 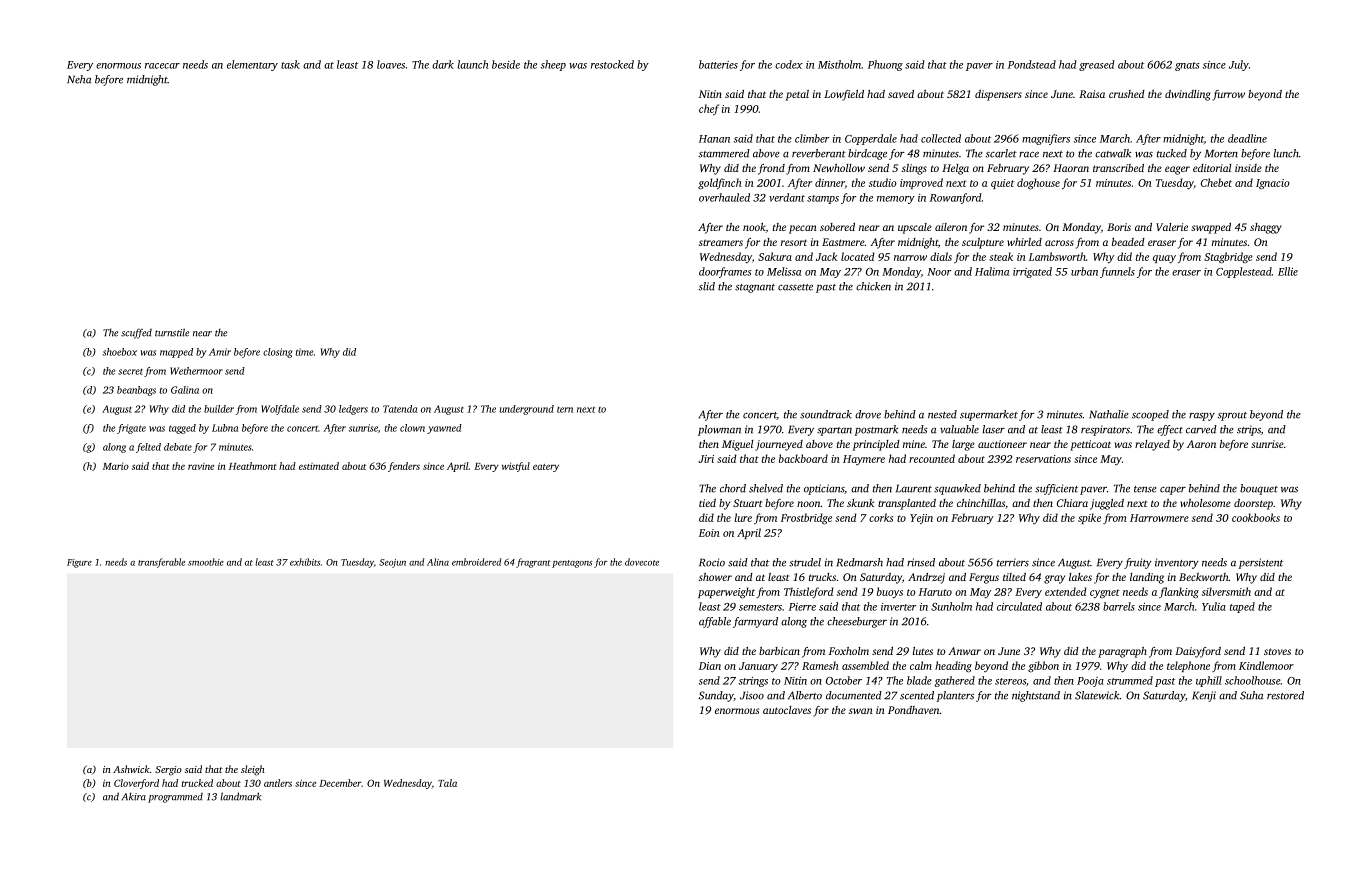 What do you see at coordinates (839, 64) in the image?
I see `Mistholm` at bounding box center [839, 64].
